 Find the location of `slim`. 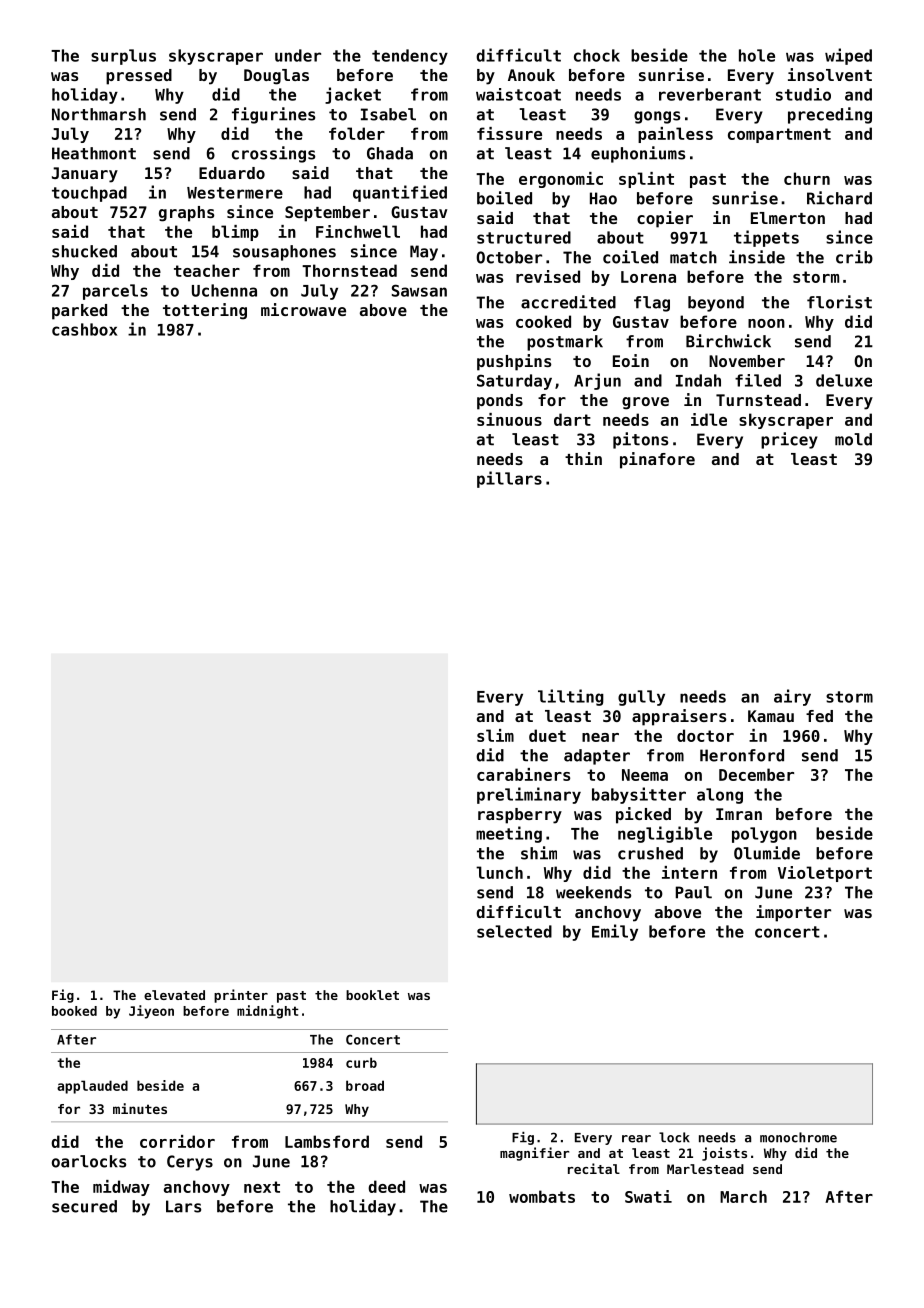

slim is located at coordinates (495, 735).
